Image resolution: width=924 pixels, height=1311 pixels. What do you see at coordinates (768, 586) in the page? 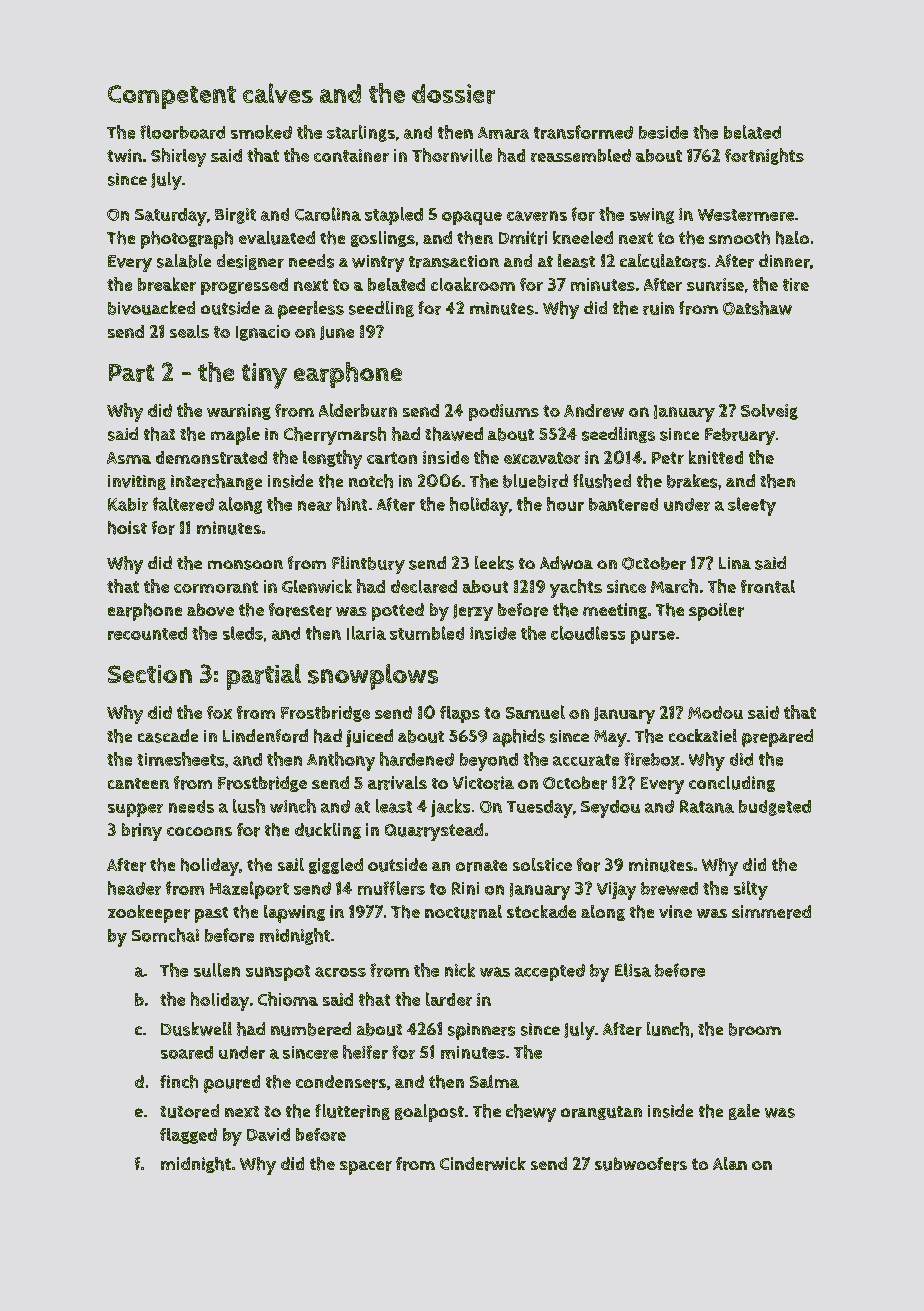
I see `frontal` at bounding box center [768, 586].
